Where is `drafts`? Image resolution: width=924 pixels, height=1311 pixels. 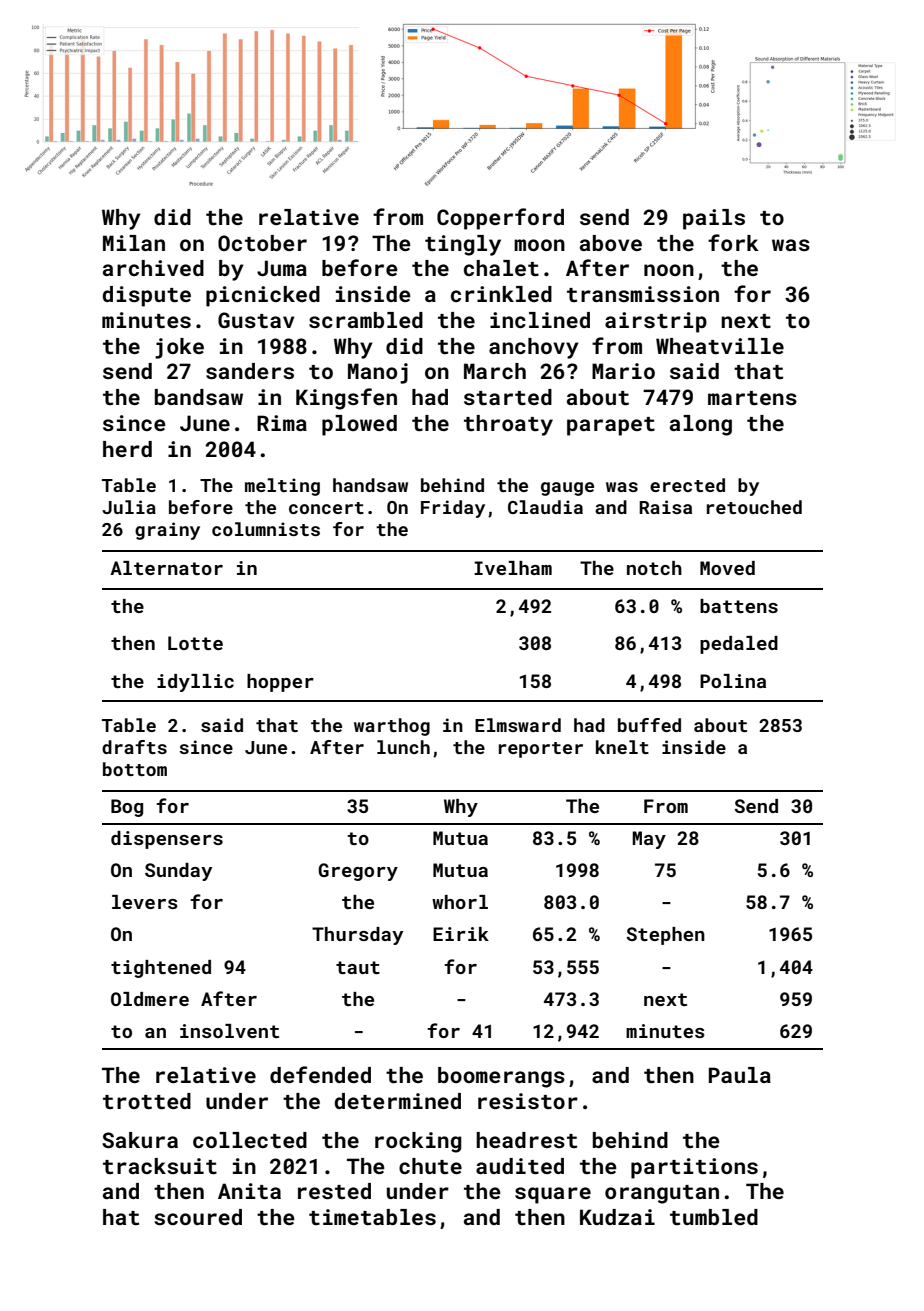 drafts is located at coordinates (134, 747).
